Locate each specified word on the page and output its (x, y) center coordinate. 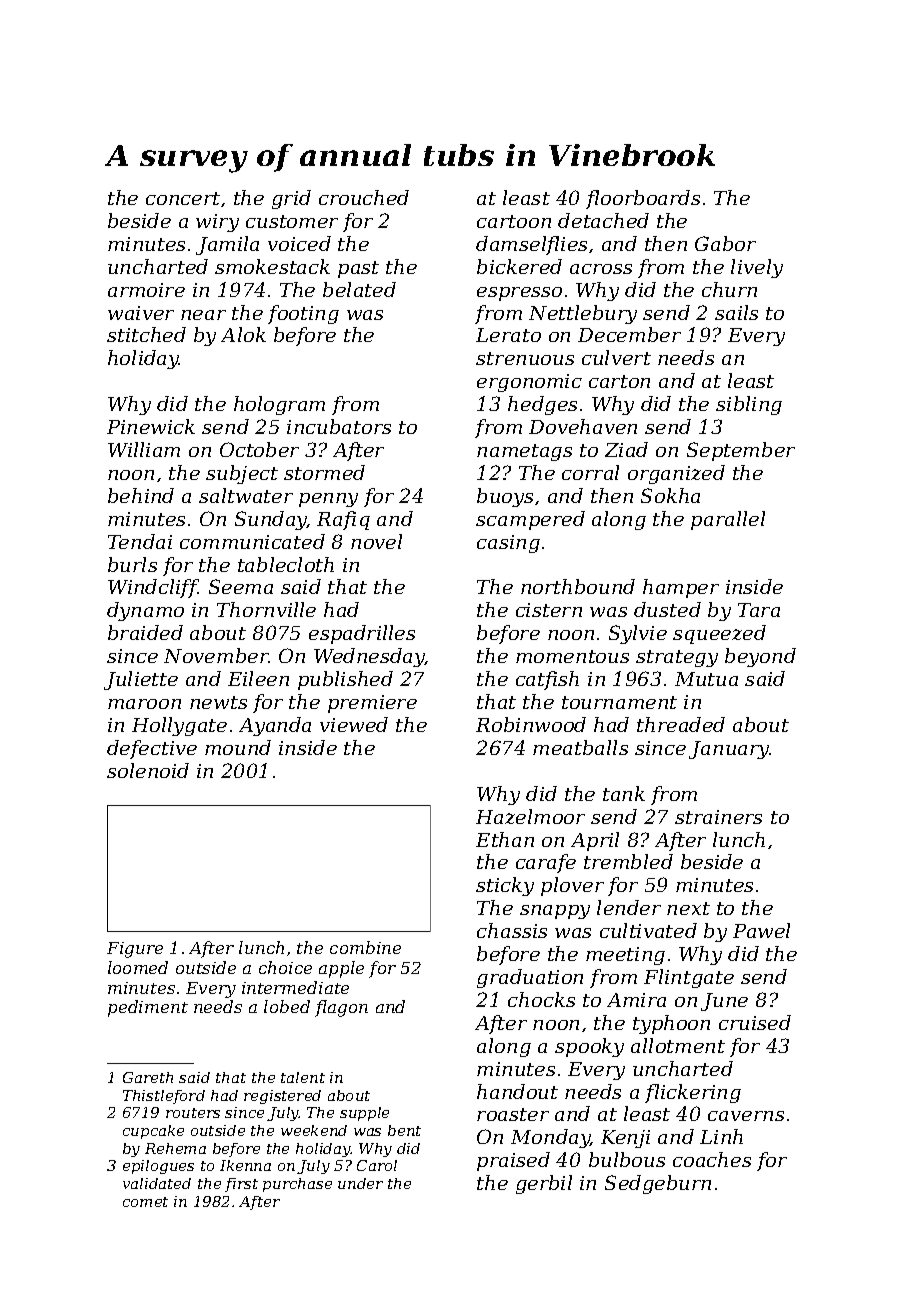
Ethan (505, 839)
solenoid (148, 770)
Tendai (140, 541)
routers (193, 1113)
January (729, 750)
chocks (541, 999)
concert (183, 198)
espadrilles (362, 634)
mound (238, 747)
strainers (718, 817)
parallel (728, 520)
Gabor (725, 243)
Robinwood (531, 724)
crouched (364, 197)
